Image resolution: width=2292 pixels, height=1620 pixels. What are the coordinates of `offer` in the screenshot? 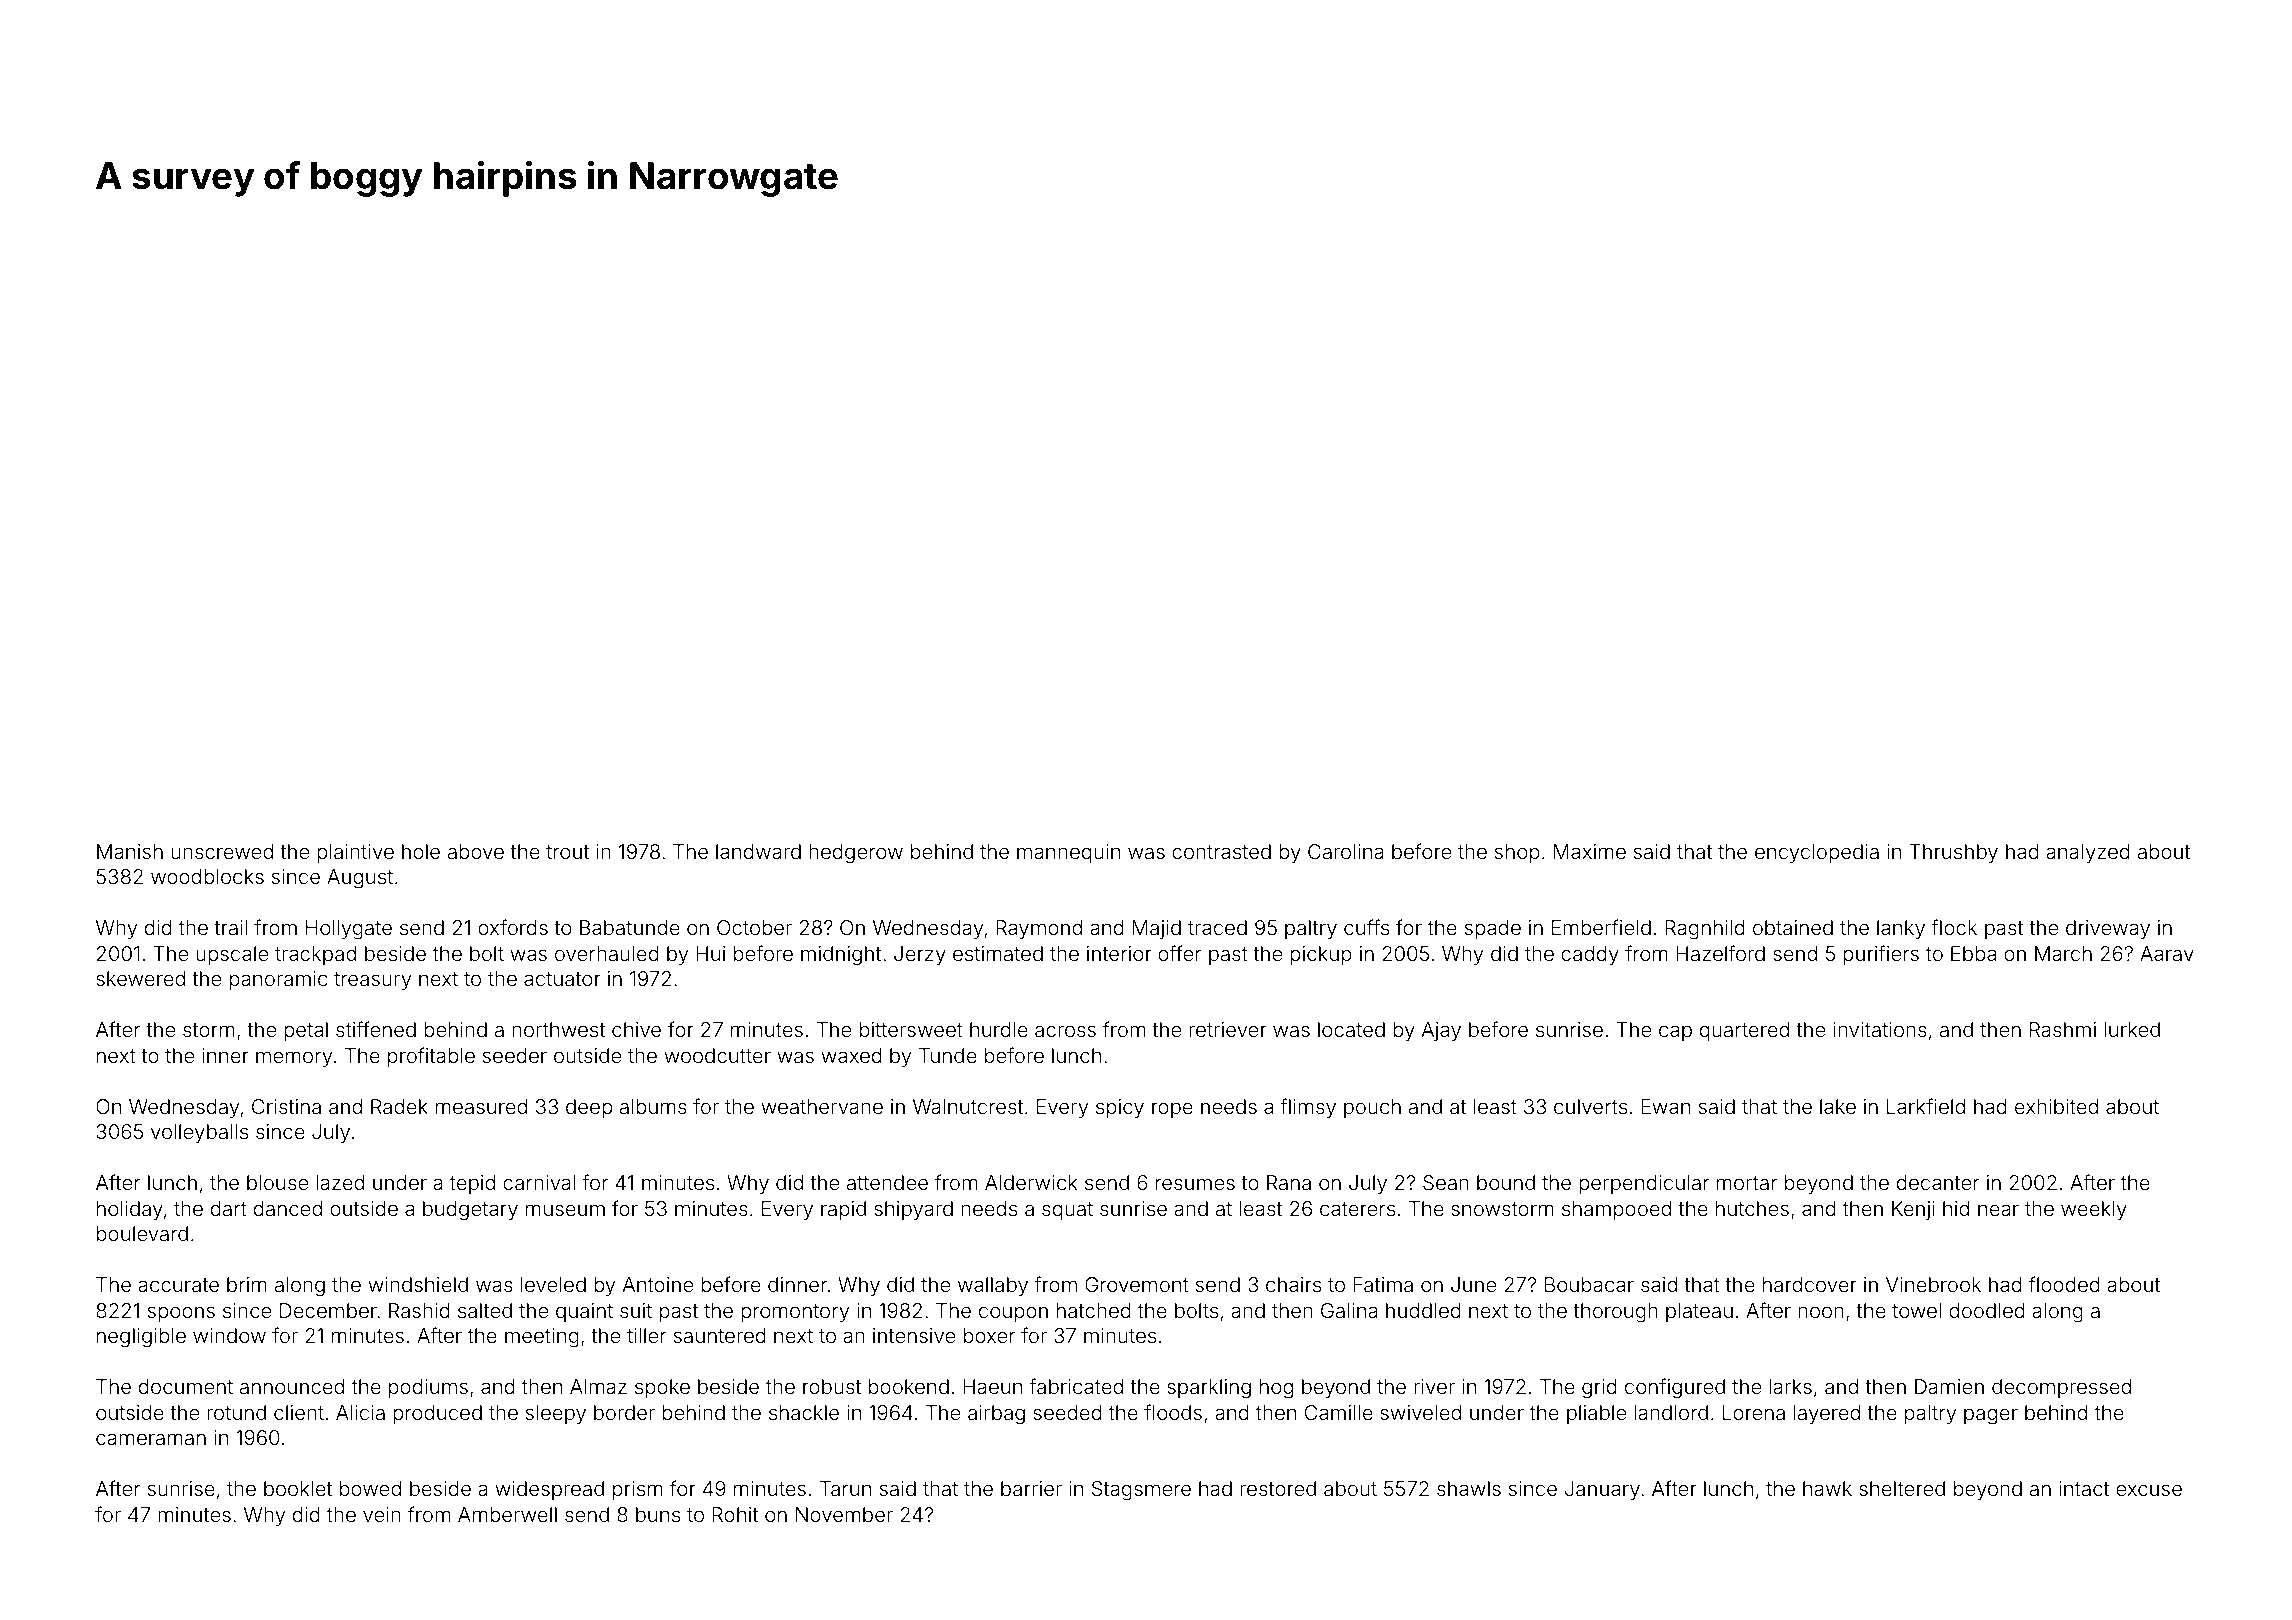 It's located at (1179, 953).
